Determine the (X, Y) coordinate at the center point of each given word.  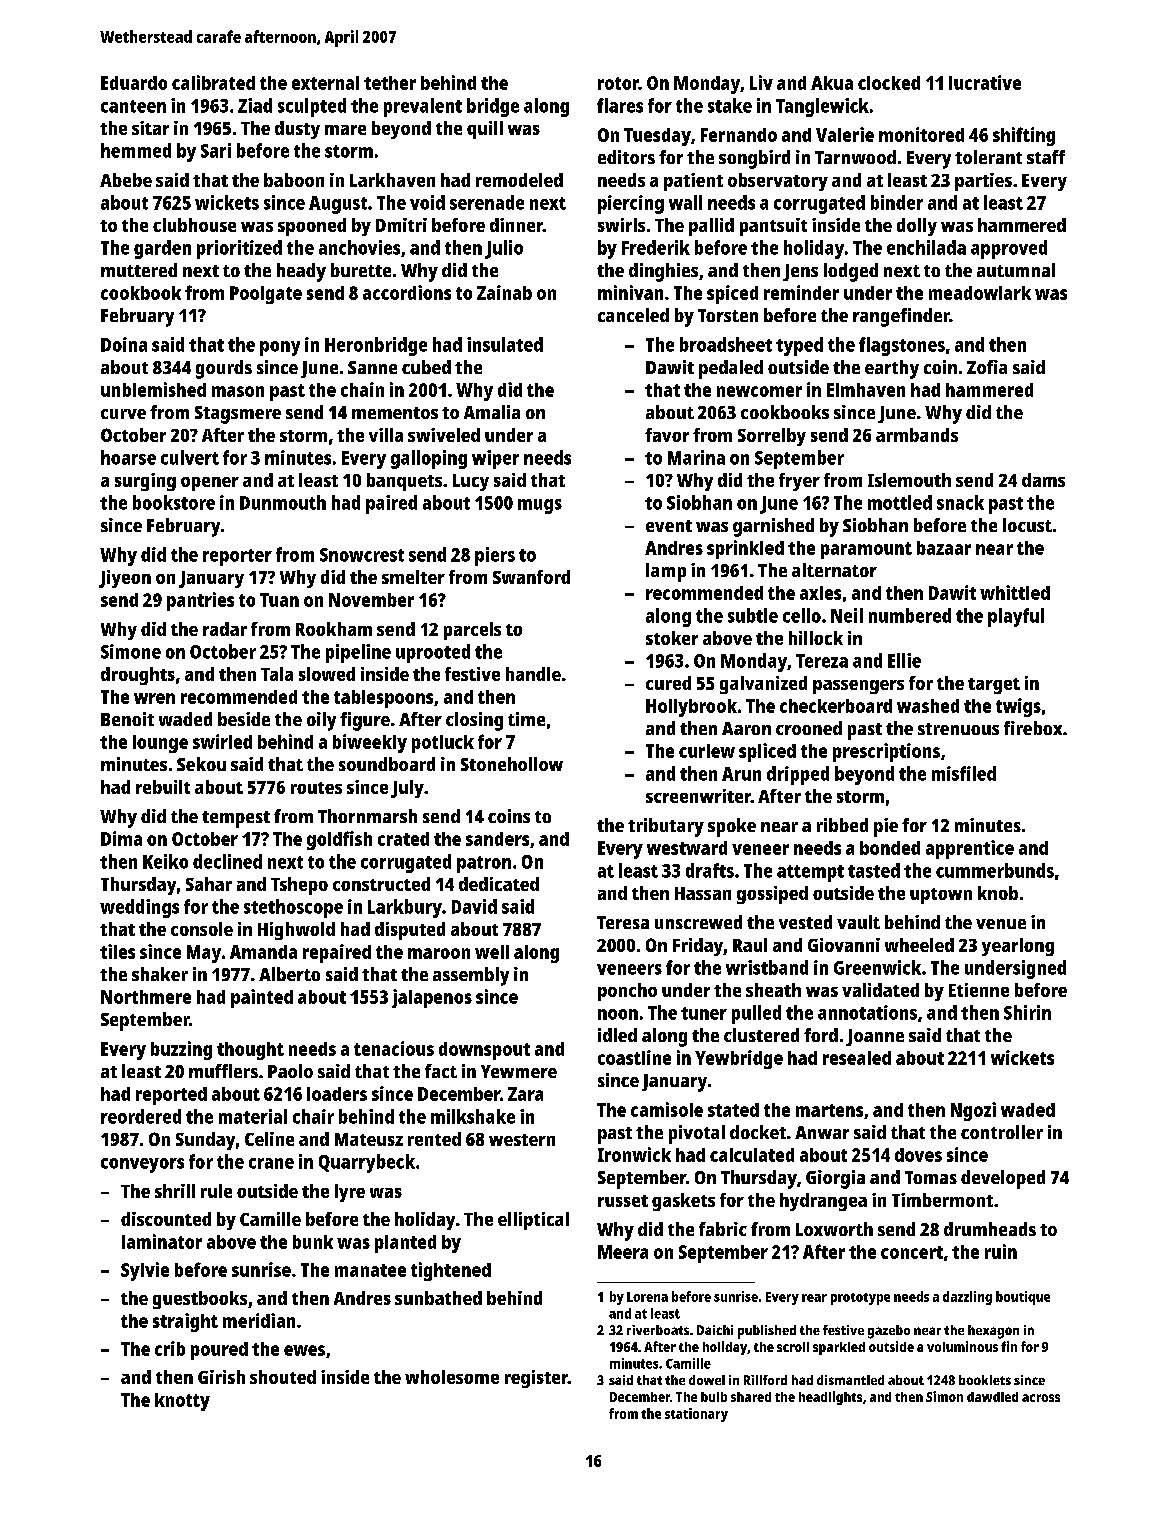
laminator (162, 1241)
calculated (752, 1155)
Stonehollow (512, 764)
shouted (283, 1377)
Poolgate (266, 295)
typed (799, 346)
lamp (666, 572)
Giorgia (835, 1179)
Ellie (904, 660)
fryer (799, 482)
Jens (800, 272)
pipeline (358, 653)
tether (390, 83)
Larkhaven (392, 180)
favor (667, 435)
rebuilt (163, 787)
